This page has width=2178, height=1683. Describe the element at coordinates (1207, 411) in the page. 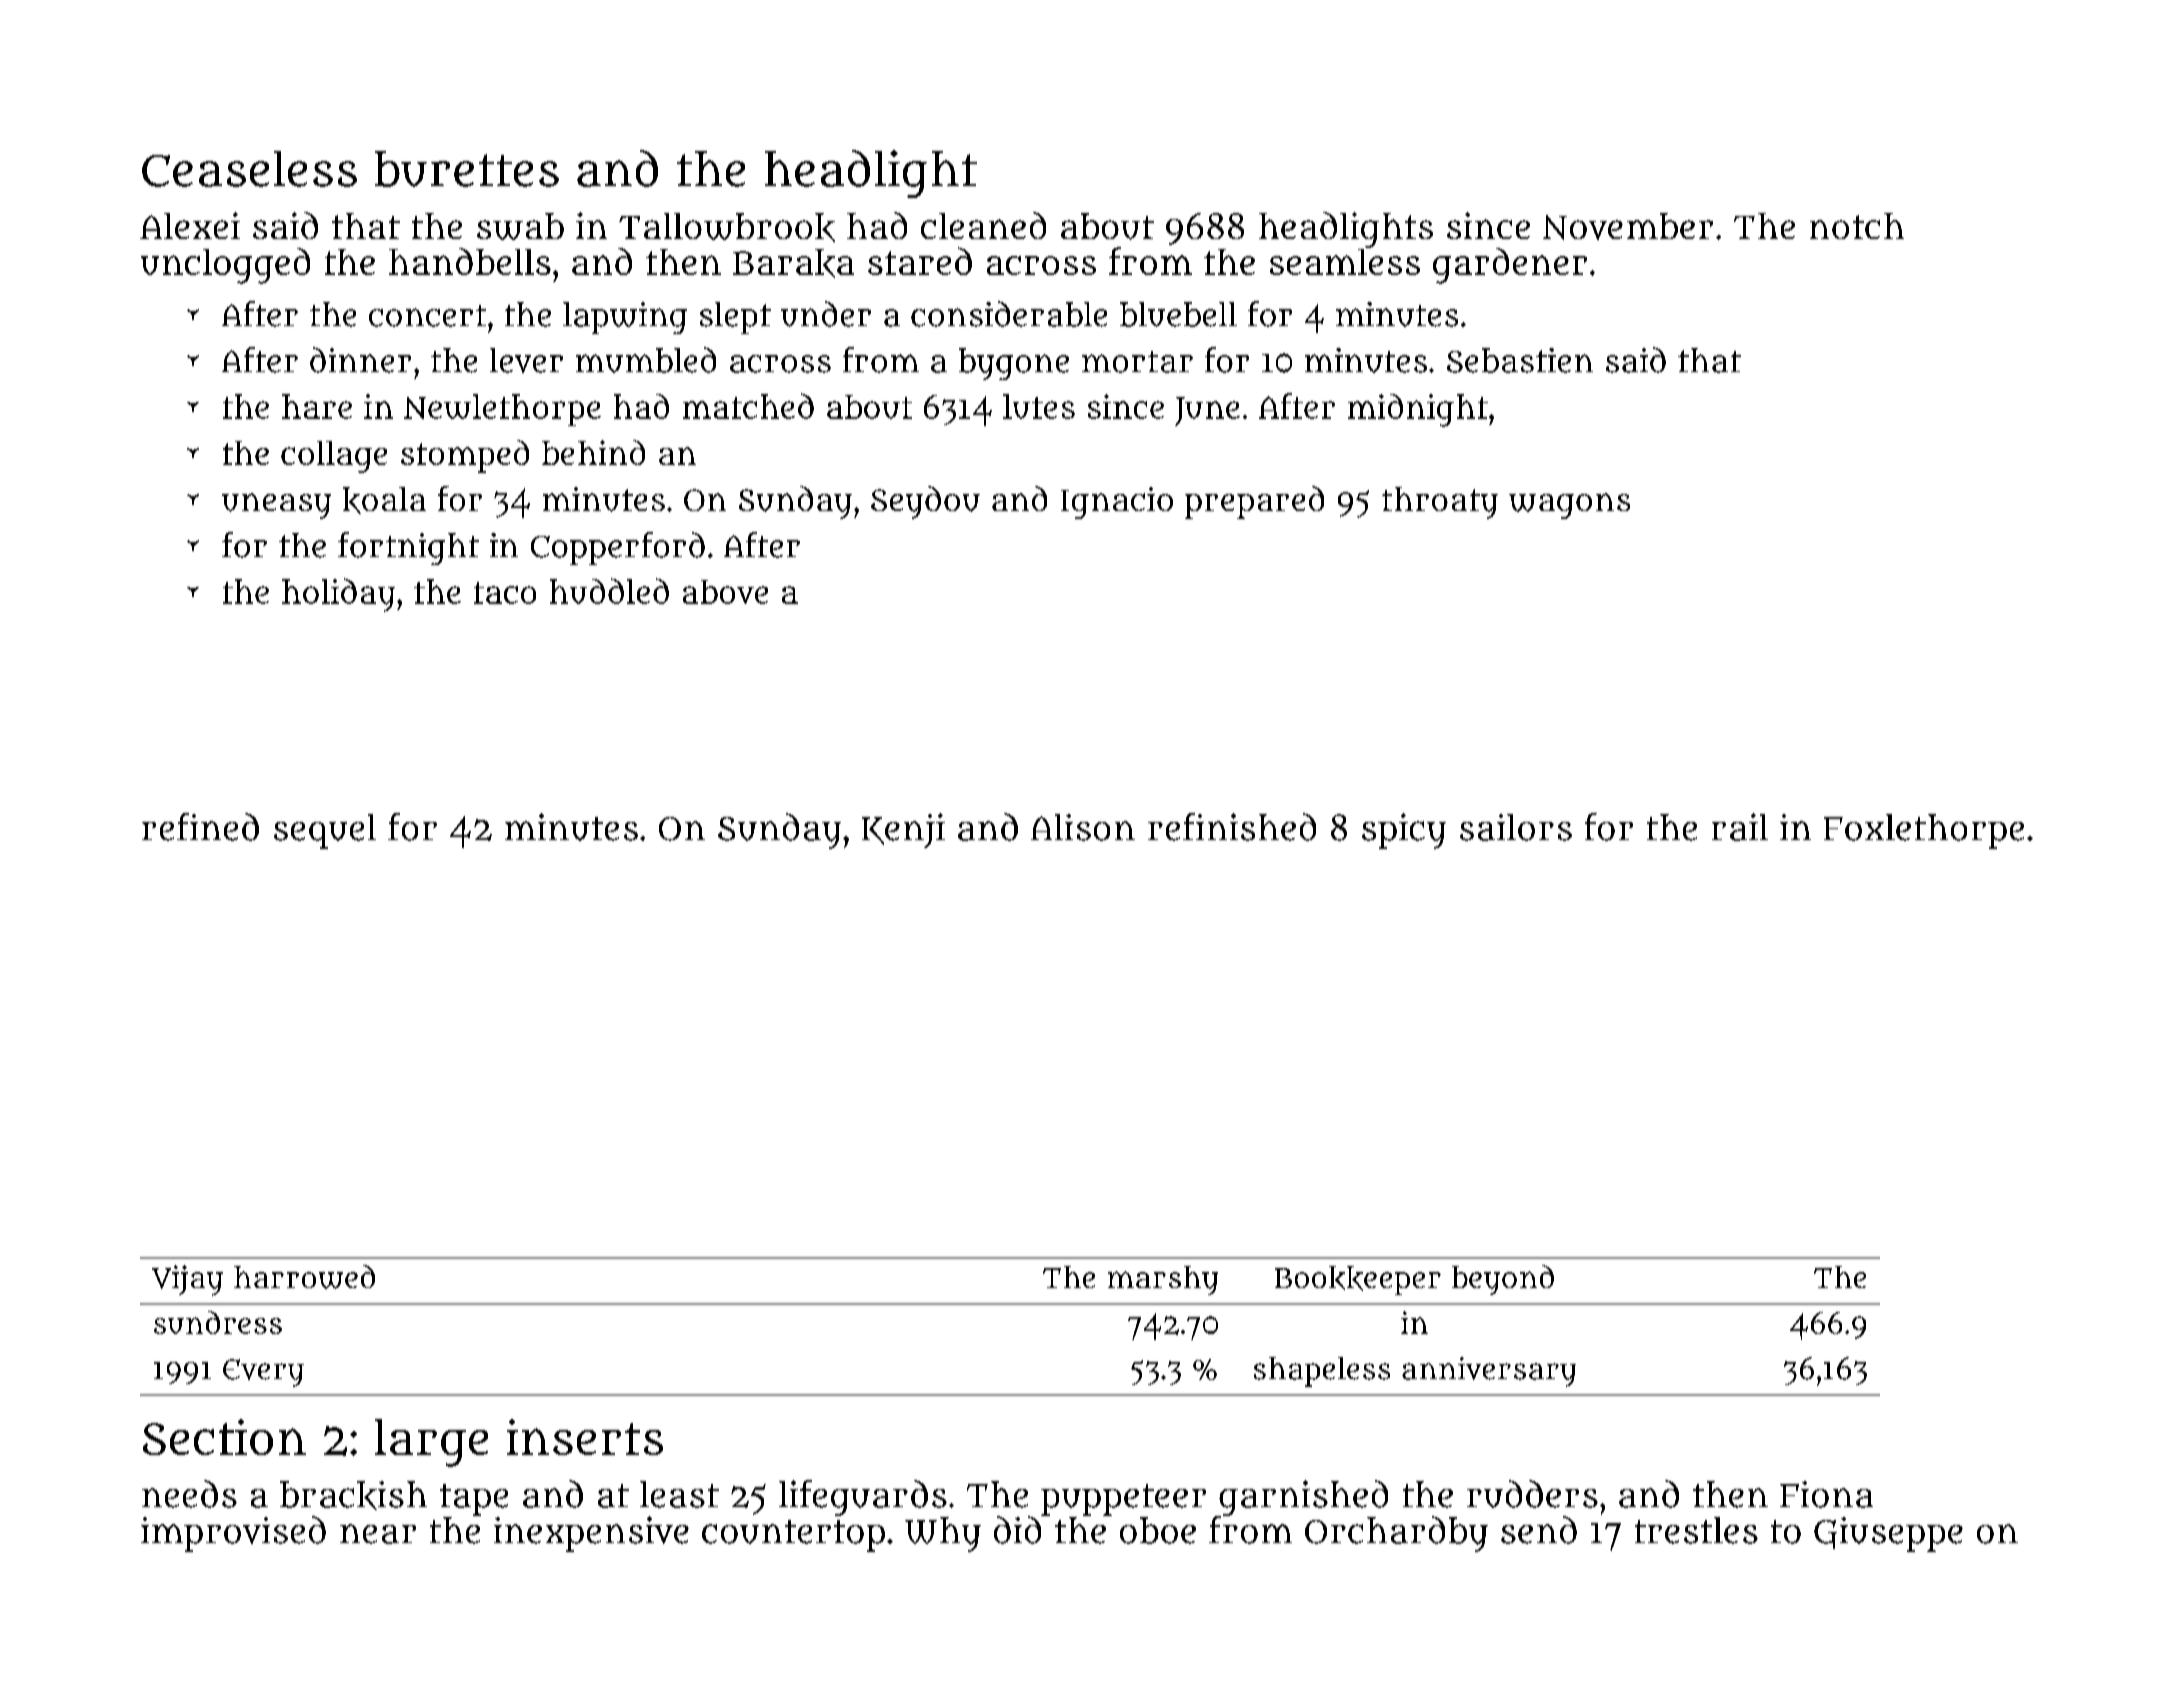

I see `June` at that location.
